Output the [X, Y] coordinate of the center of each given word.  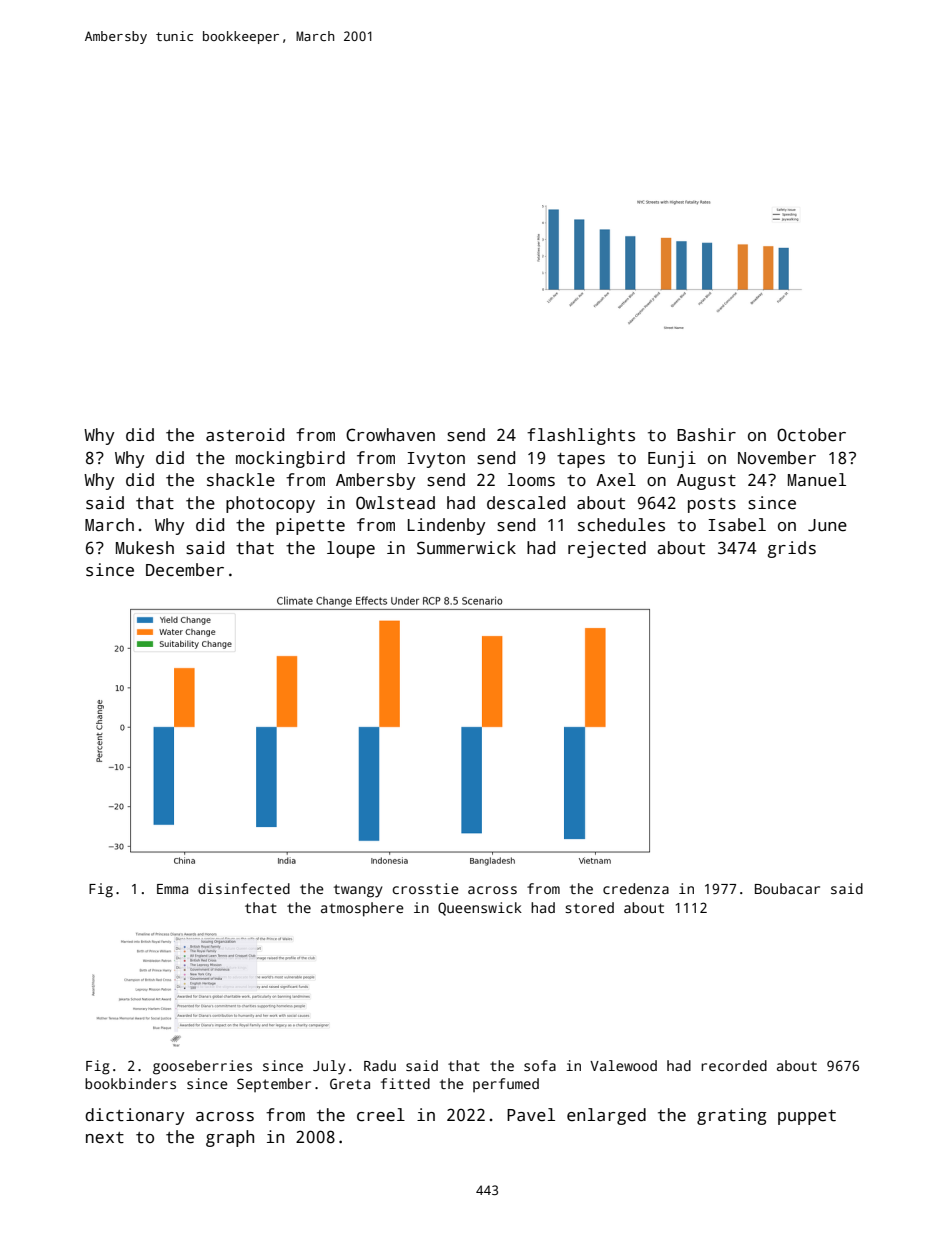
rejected [607, 549]
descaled [526, 503]
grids [792, 549]
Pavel [531, 1115]
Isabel [737, 525]
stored [589, 907]
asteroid [245, 435]
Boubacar [787, 888]
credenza [636, 888]
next [105, 1138]
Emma [172, 889]
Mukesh [145, 548]
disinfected [244, 888]
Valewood [623, 1065]
